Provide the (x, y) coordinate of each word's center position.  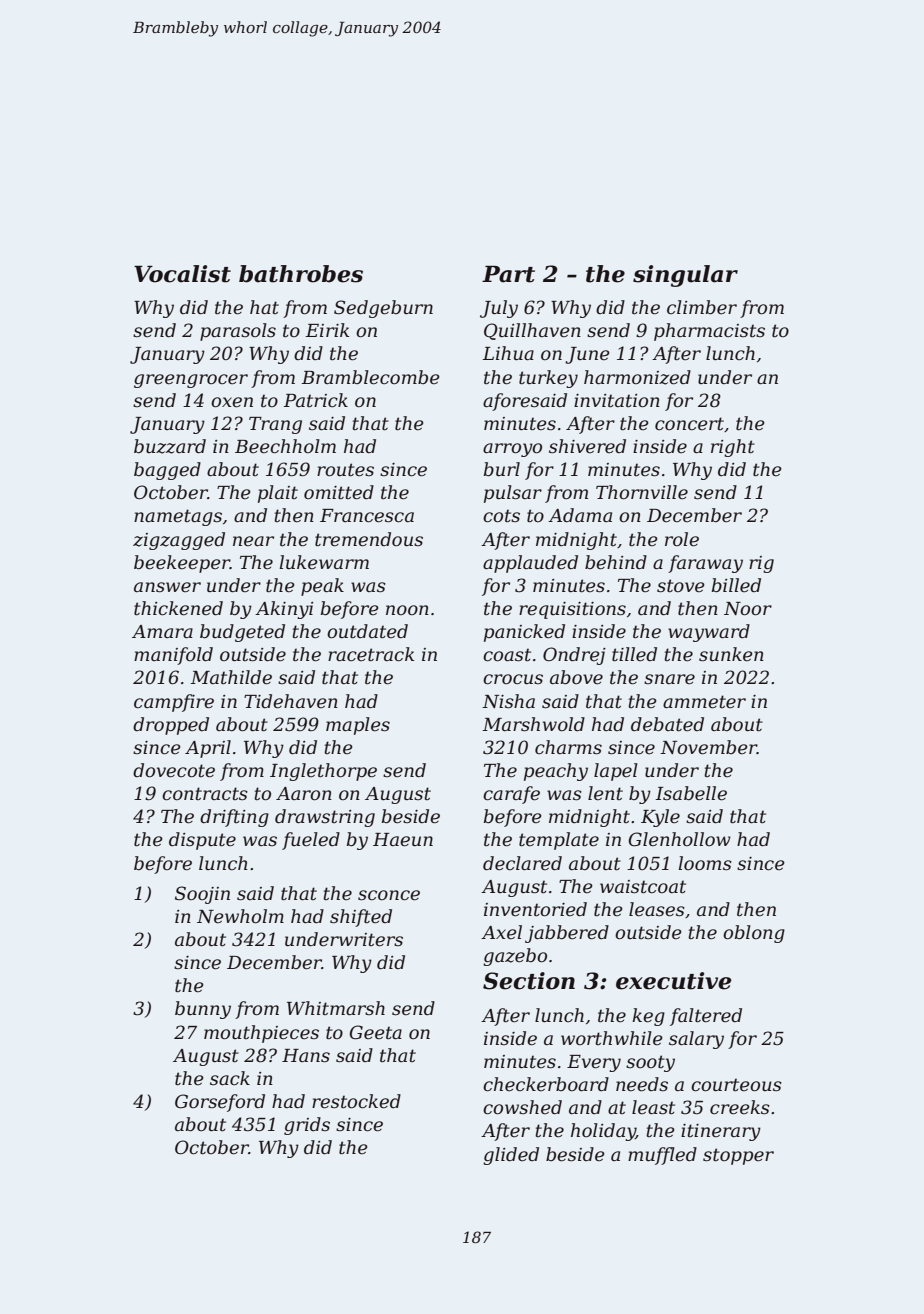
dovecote (174, 770)
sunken (731, 654)
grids (307, 1126)
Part (508, 274)
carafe (511, 795)
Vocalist (182, 274)
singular (685, 276)
